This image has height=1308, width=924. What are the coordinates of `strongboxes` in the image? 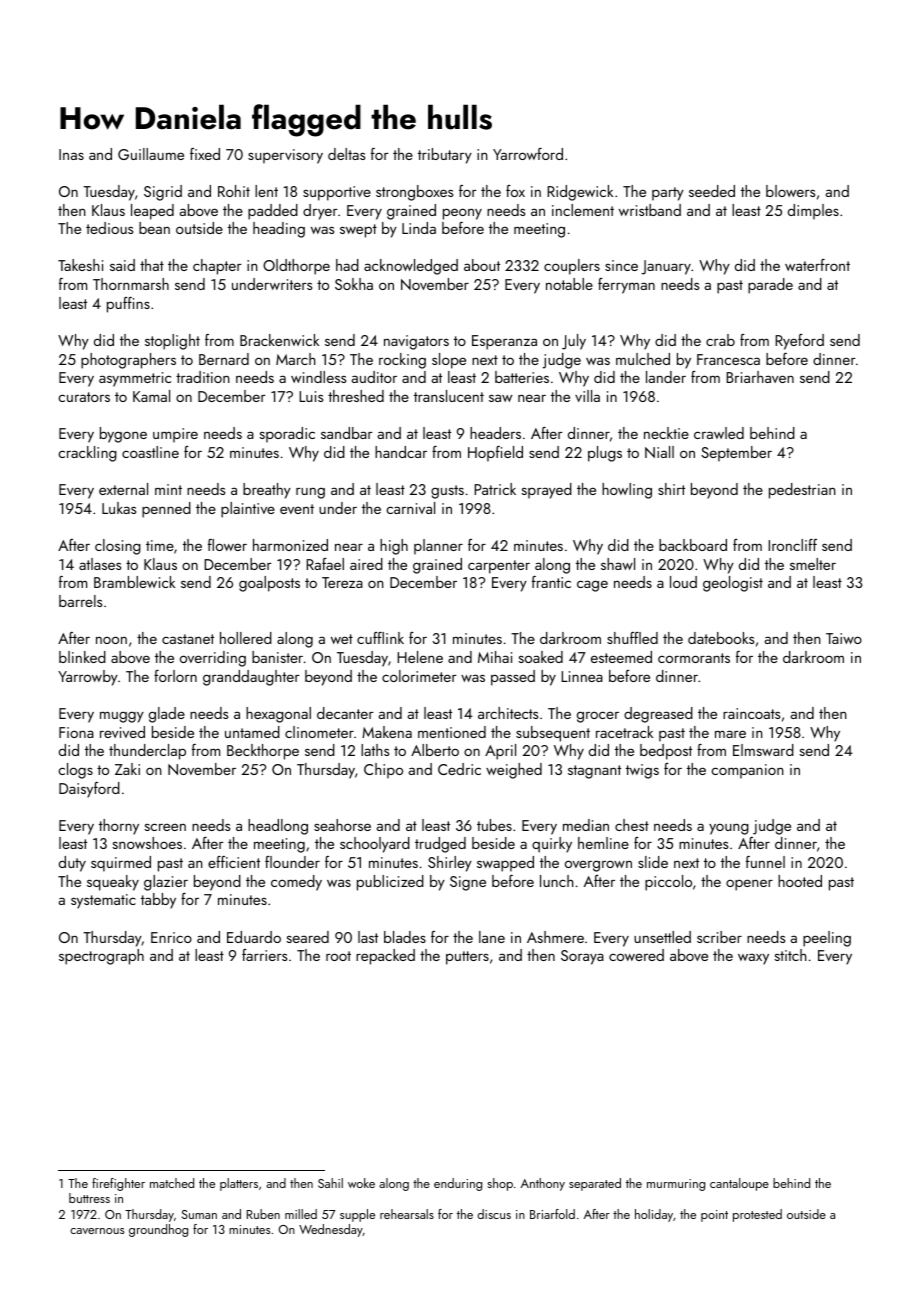 It's located at (414, 193).
